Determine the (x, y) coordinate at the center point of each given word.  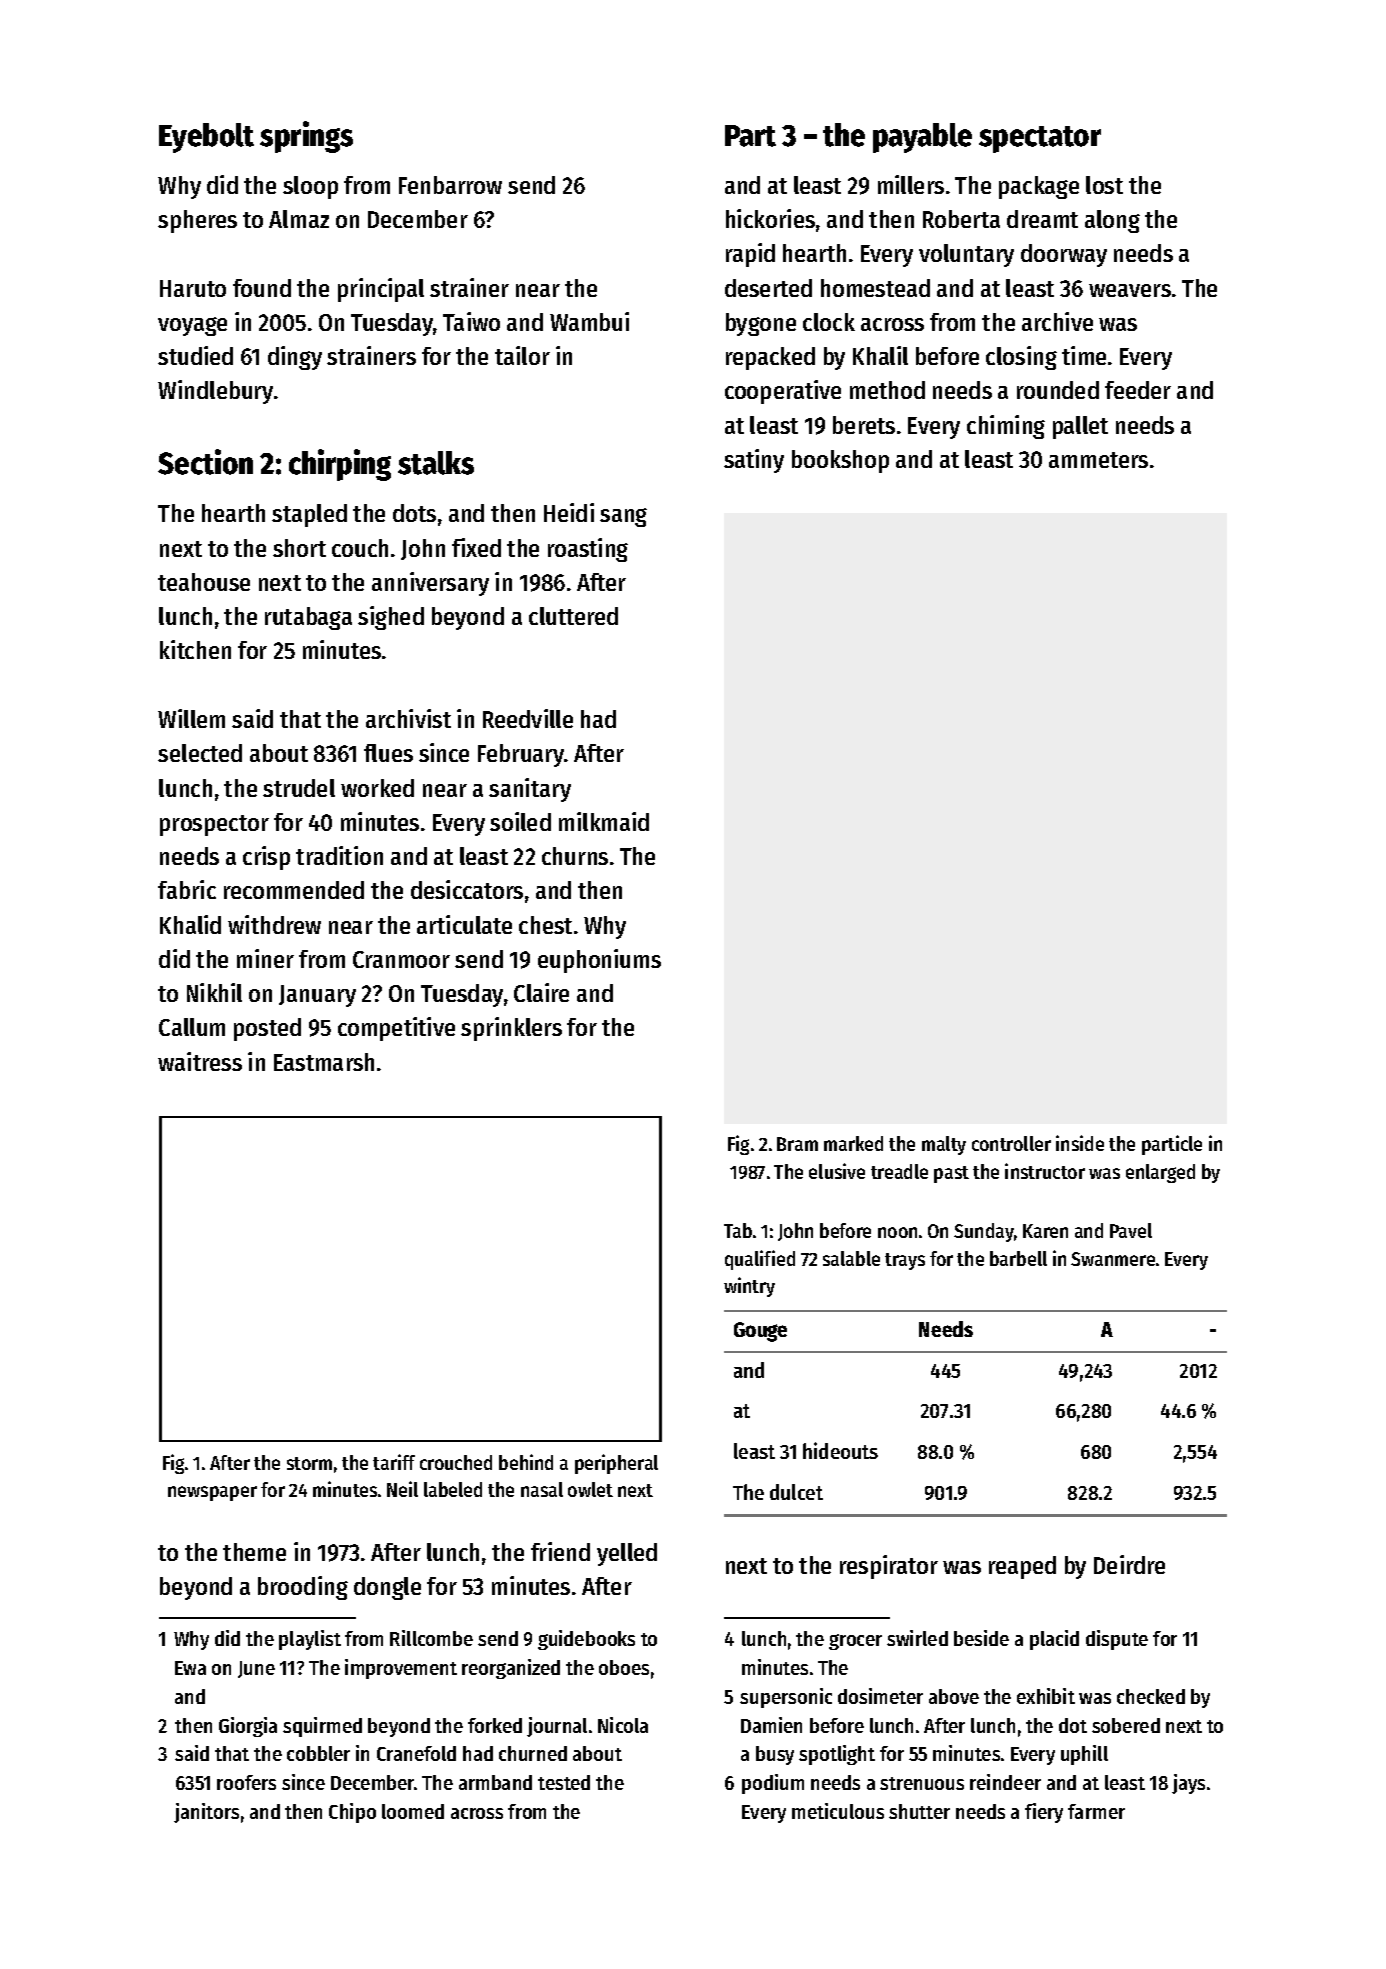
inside (1080, 1143)
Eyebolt (206, 138)
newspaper (212, 1493)
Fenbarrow (450, 185)
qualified (760, 1260)
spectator (1040, 139)
